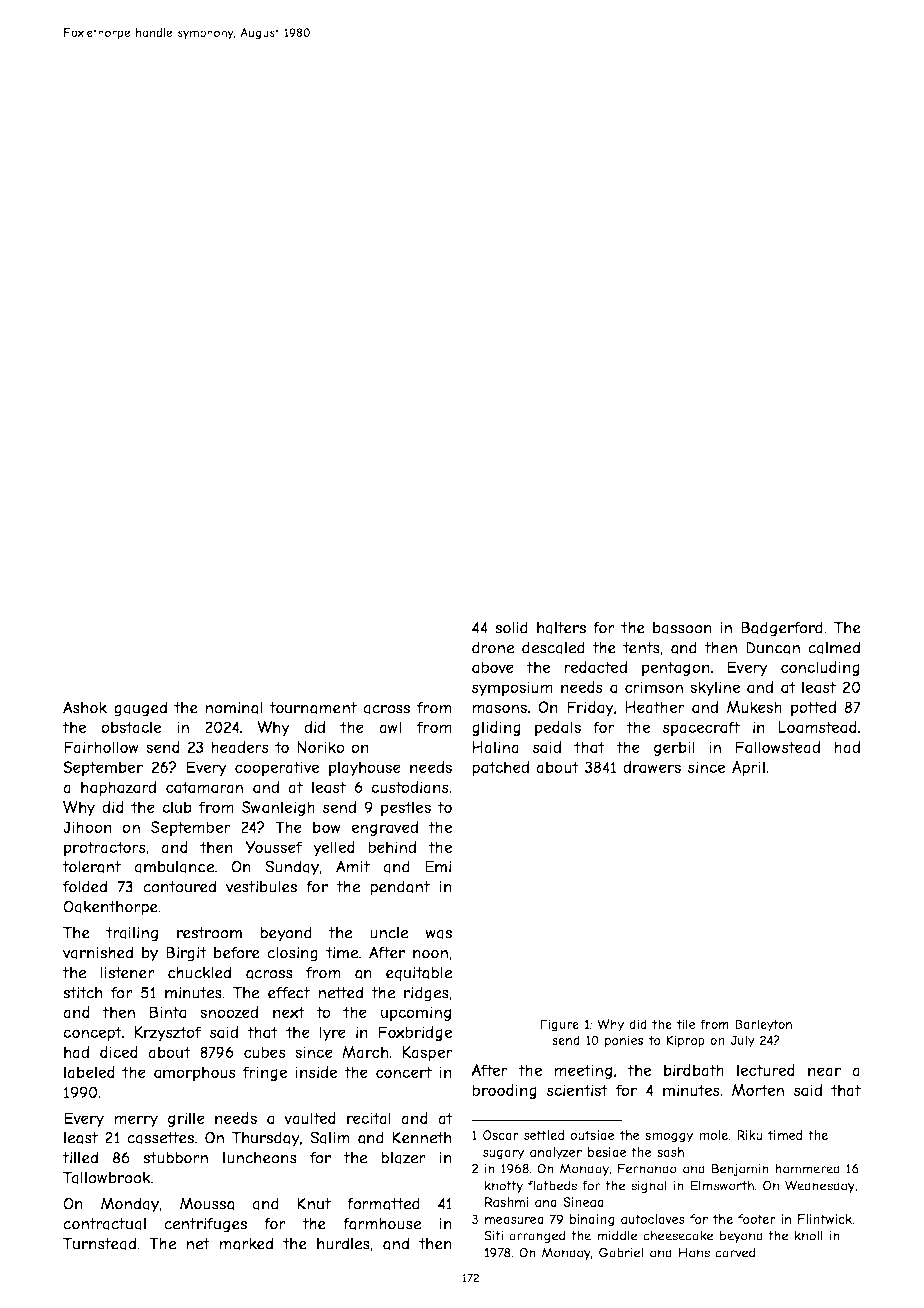 This document has height=1308, width=924. I want to click on hurdles, so click(343, 1243).
